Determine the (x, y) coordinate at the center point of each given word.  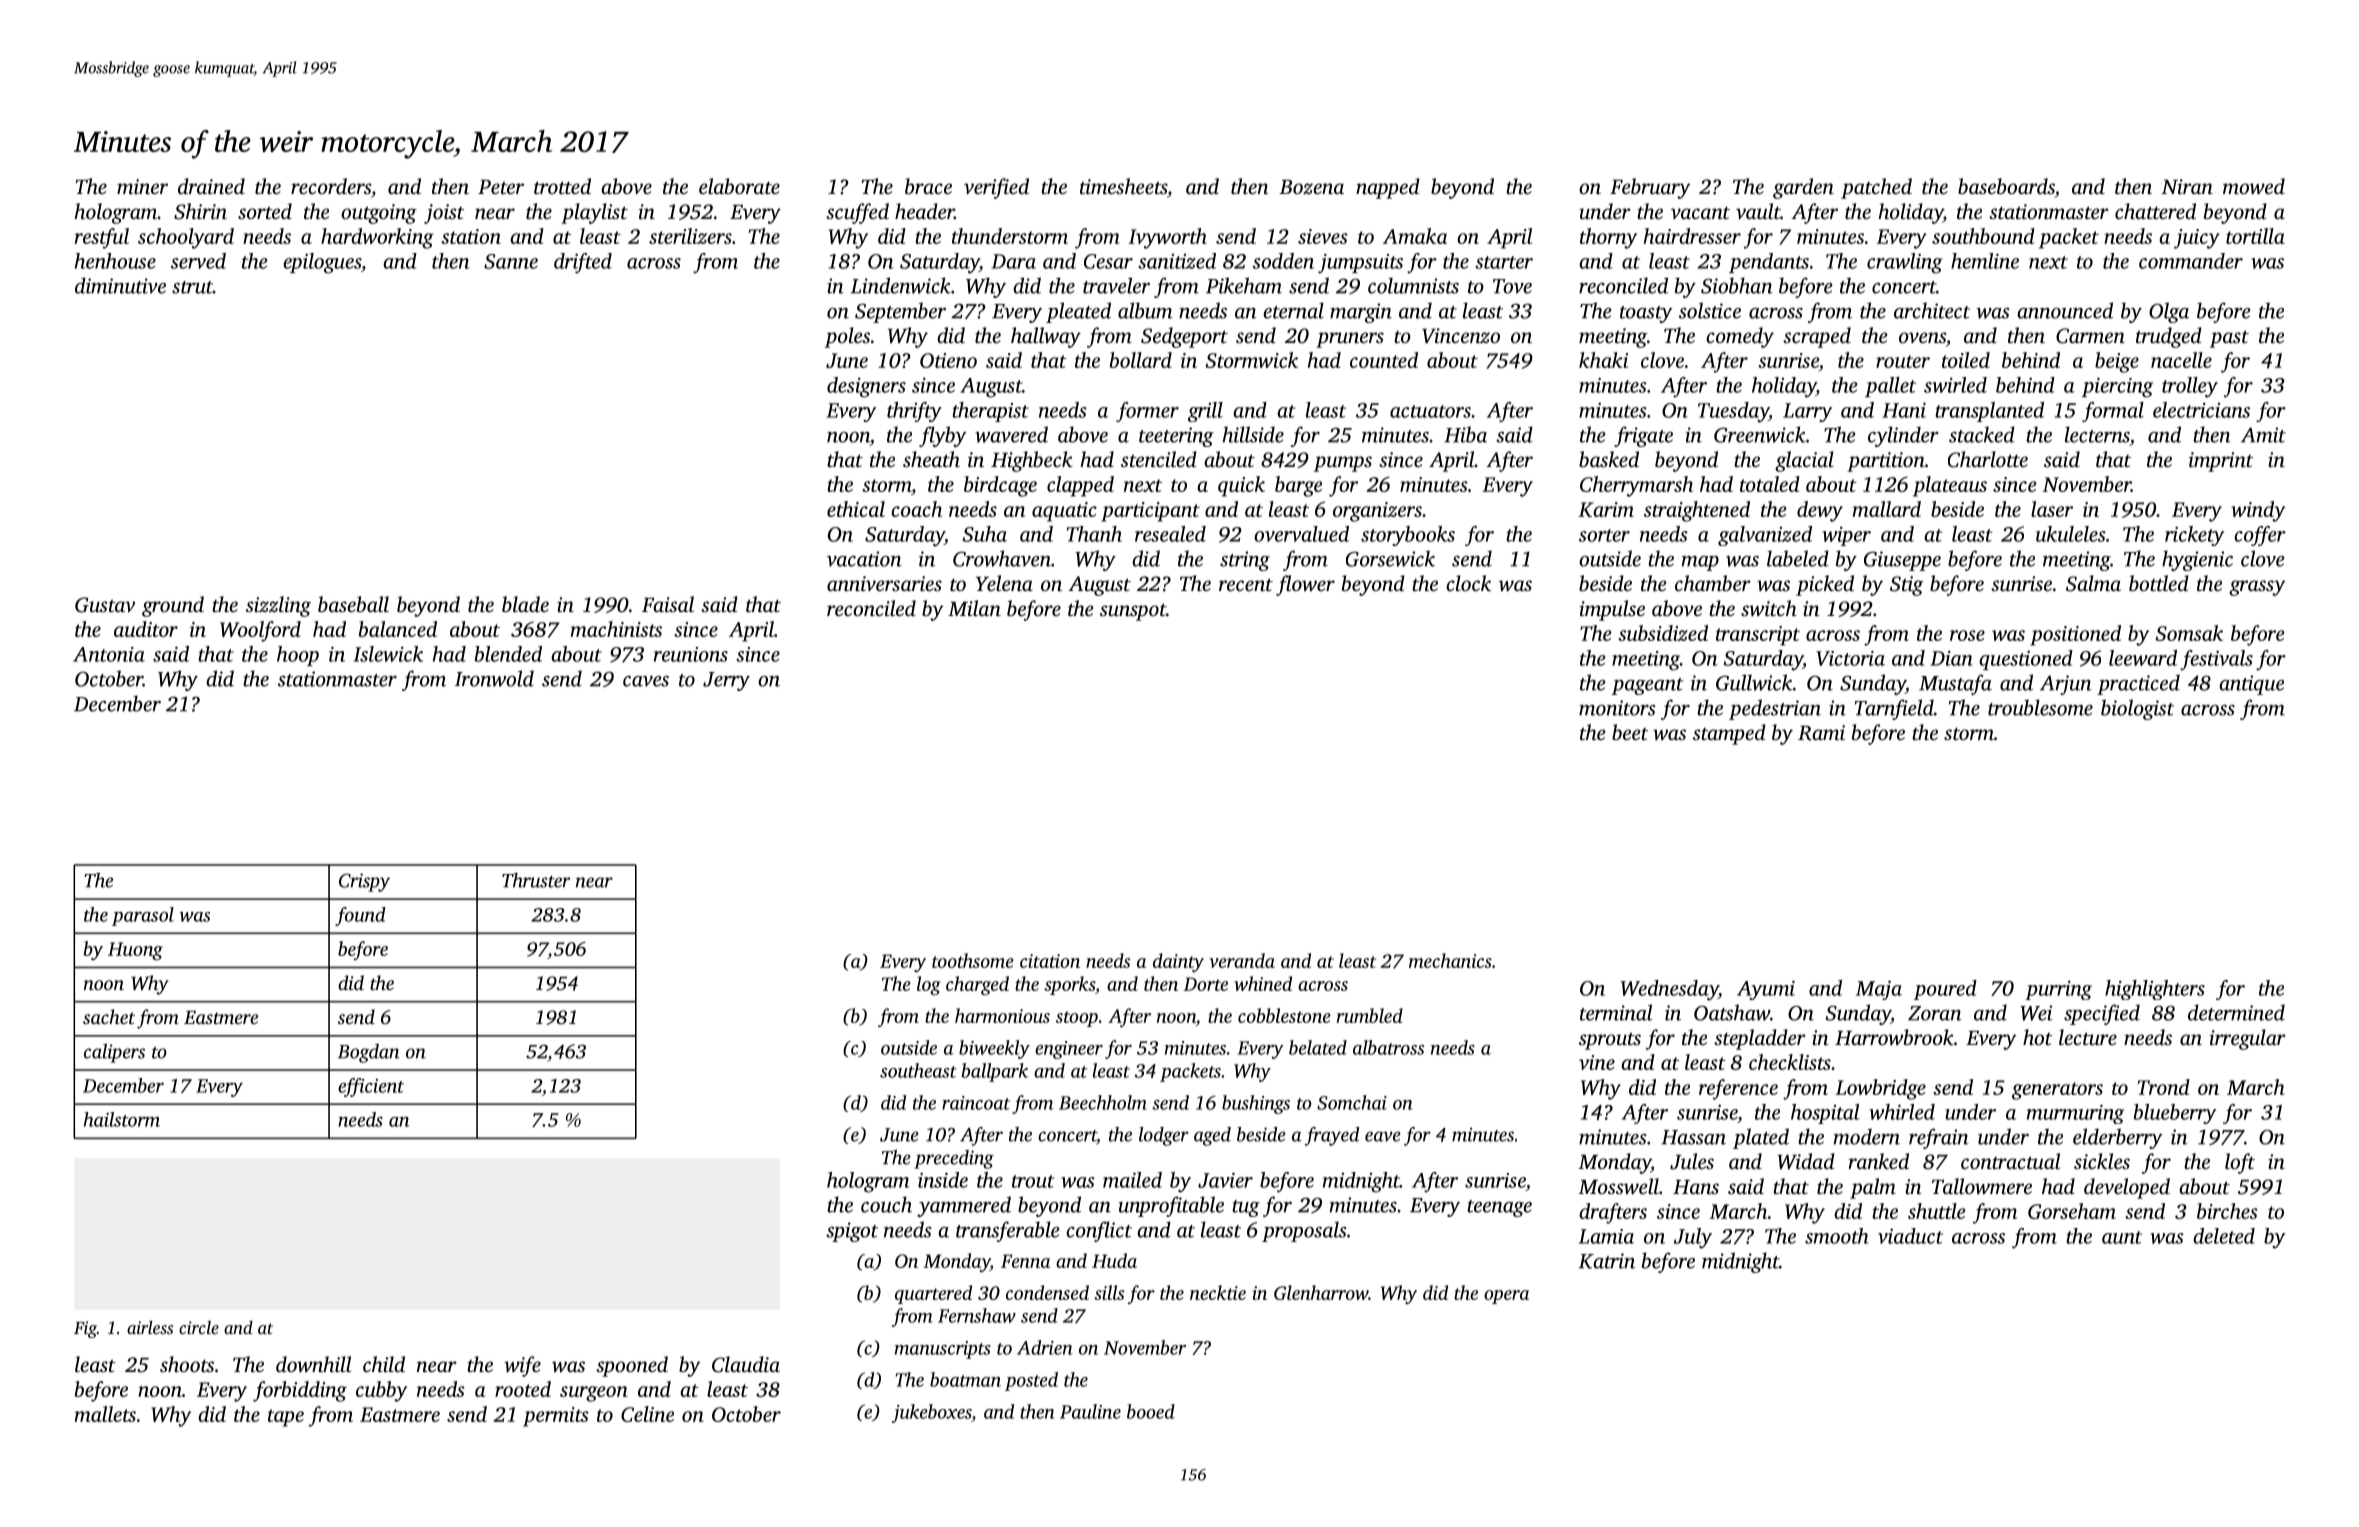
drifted (583, 263)
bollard (1140, 360)
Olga (2169, 312)
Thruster (536, 880)
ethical (856, 509)
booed (1151, 1411)
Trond (2164, 1087)
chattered (2155, 211)
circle (199, 1327)
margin (1361, 313)
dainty (1178, 962)
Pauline (1090, 1411)
